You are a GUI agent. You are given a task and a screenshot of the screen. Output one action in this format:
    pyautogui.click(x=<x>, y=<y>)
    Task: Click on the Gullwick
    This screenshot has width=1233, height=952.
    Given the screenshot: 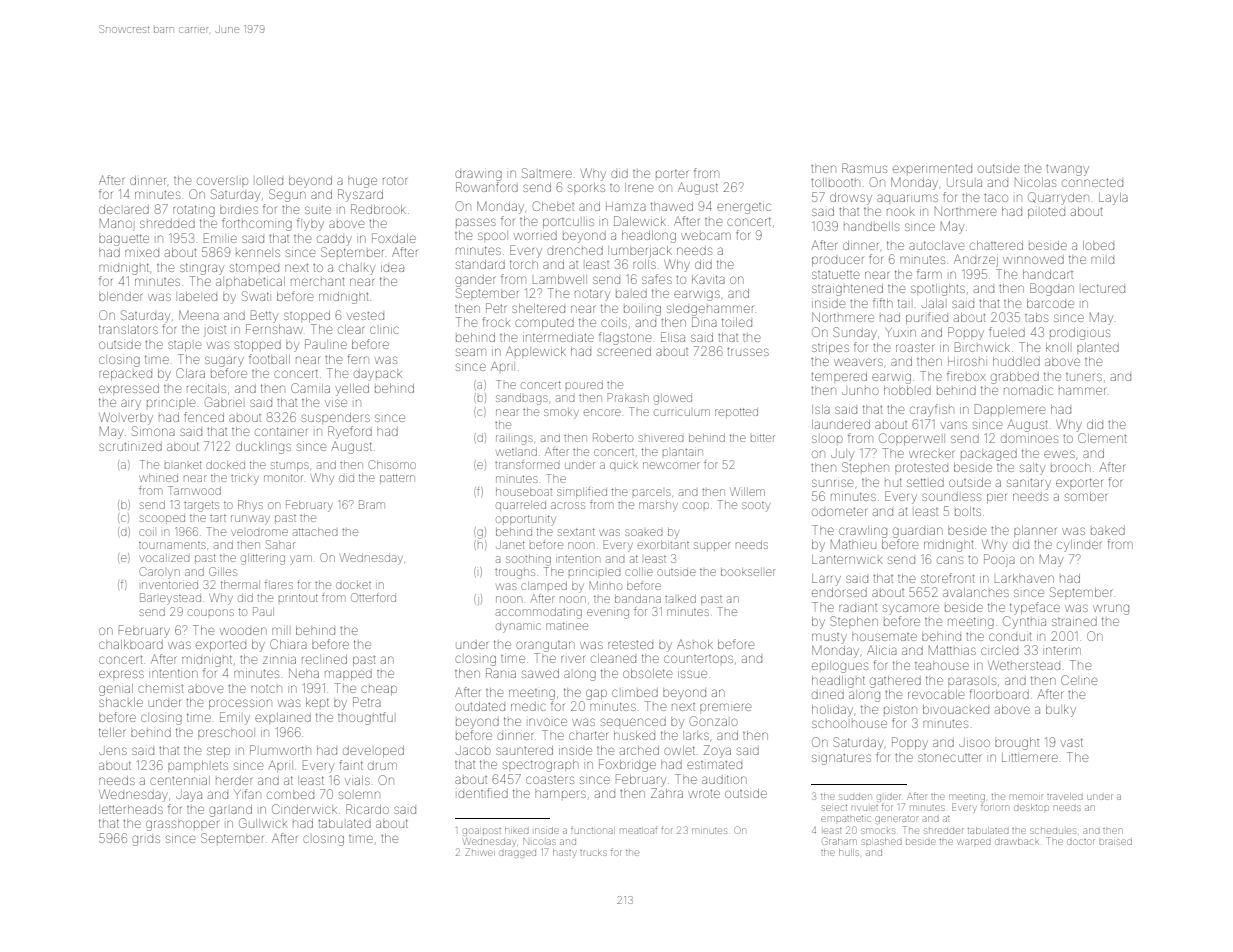 What is the action you would take?
    pyautogui.click(x=263, y=823)
